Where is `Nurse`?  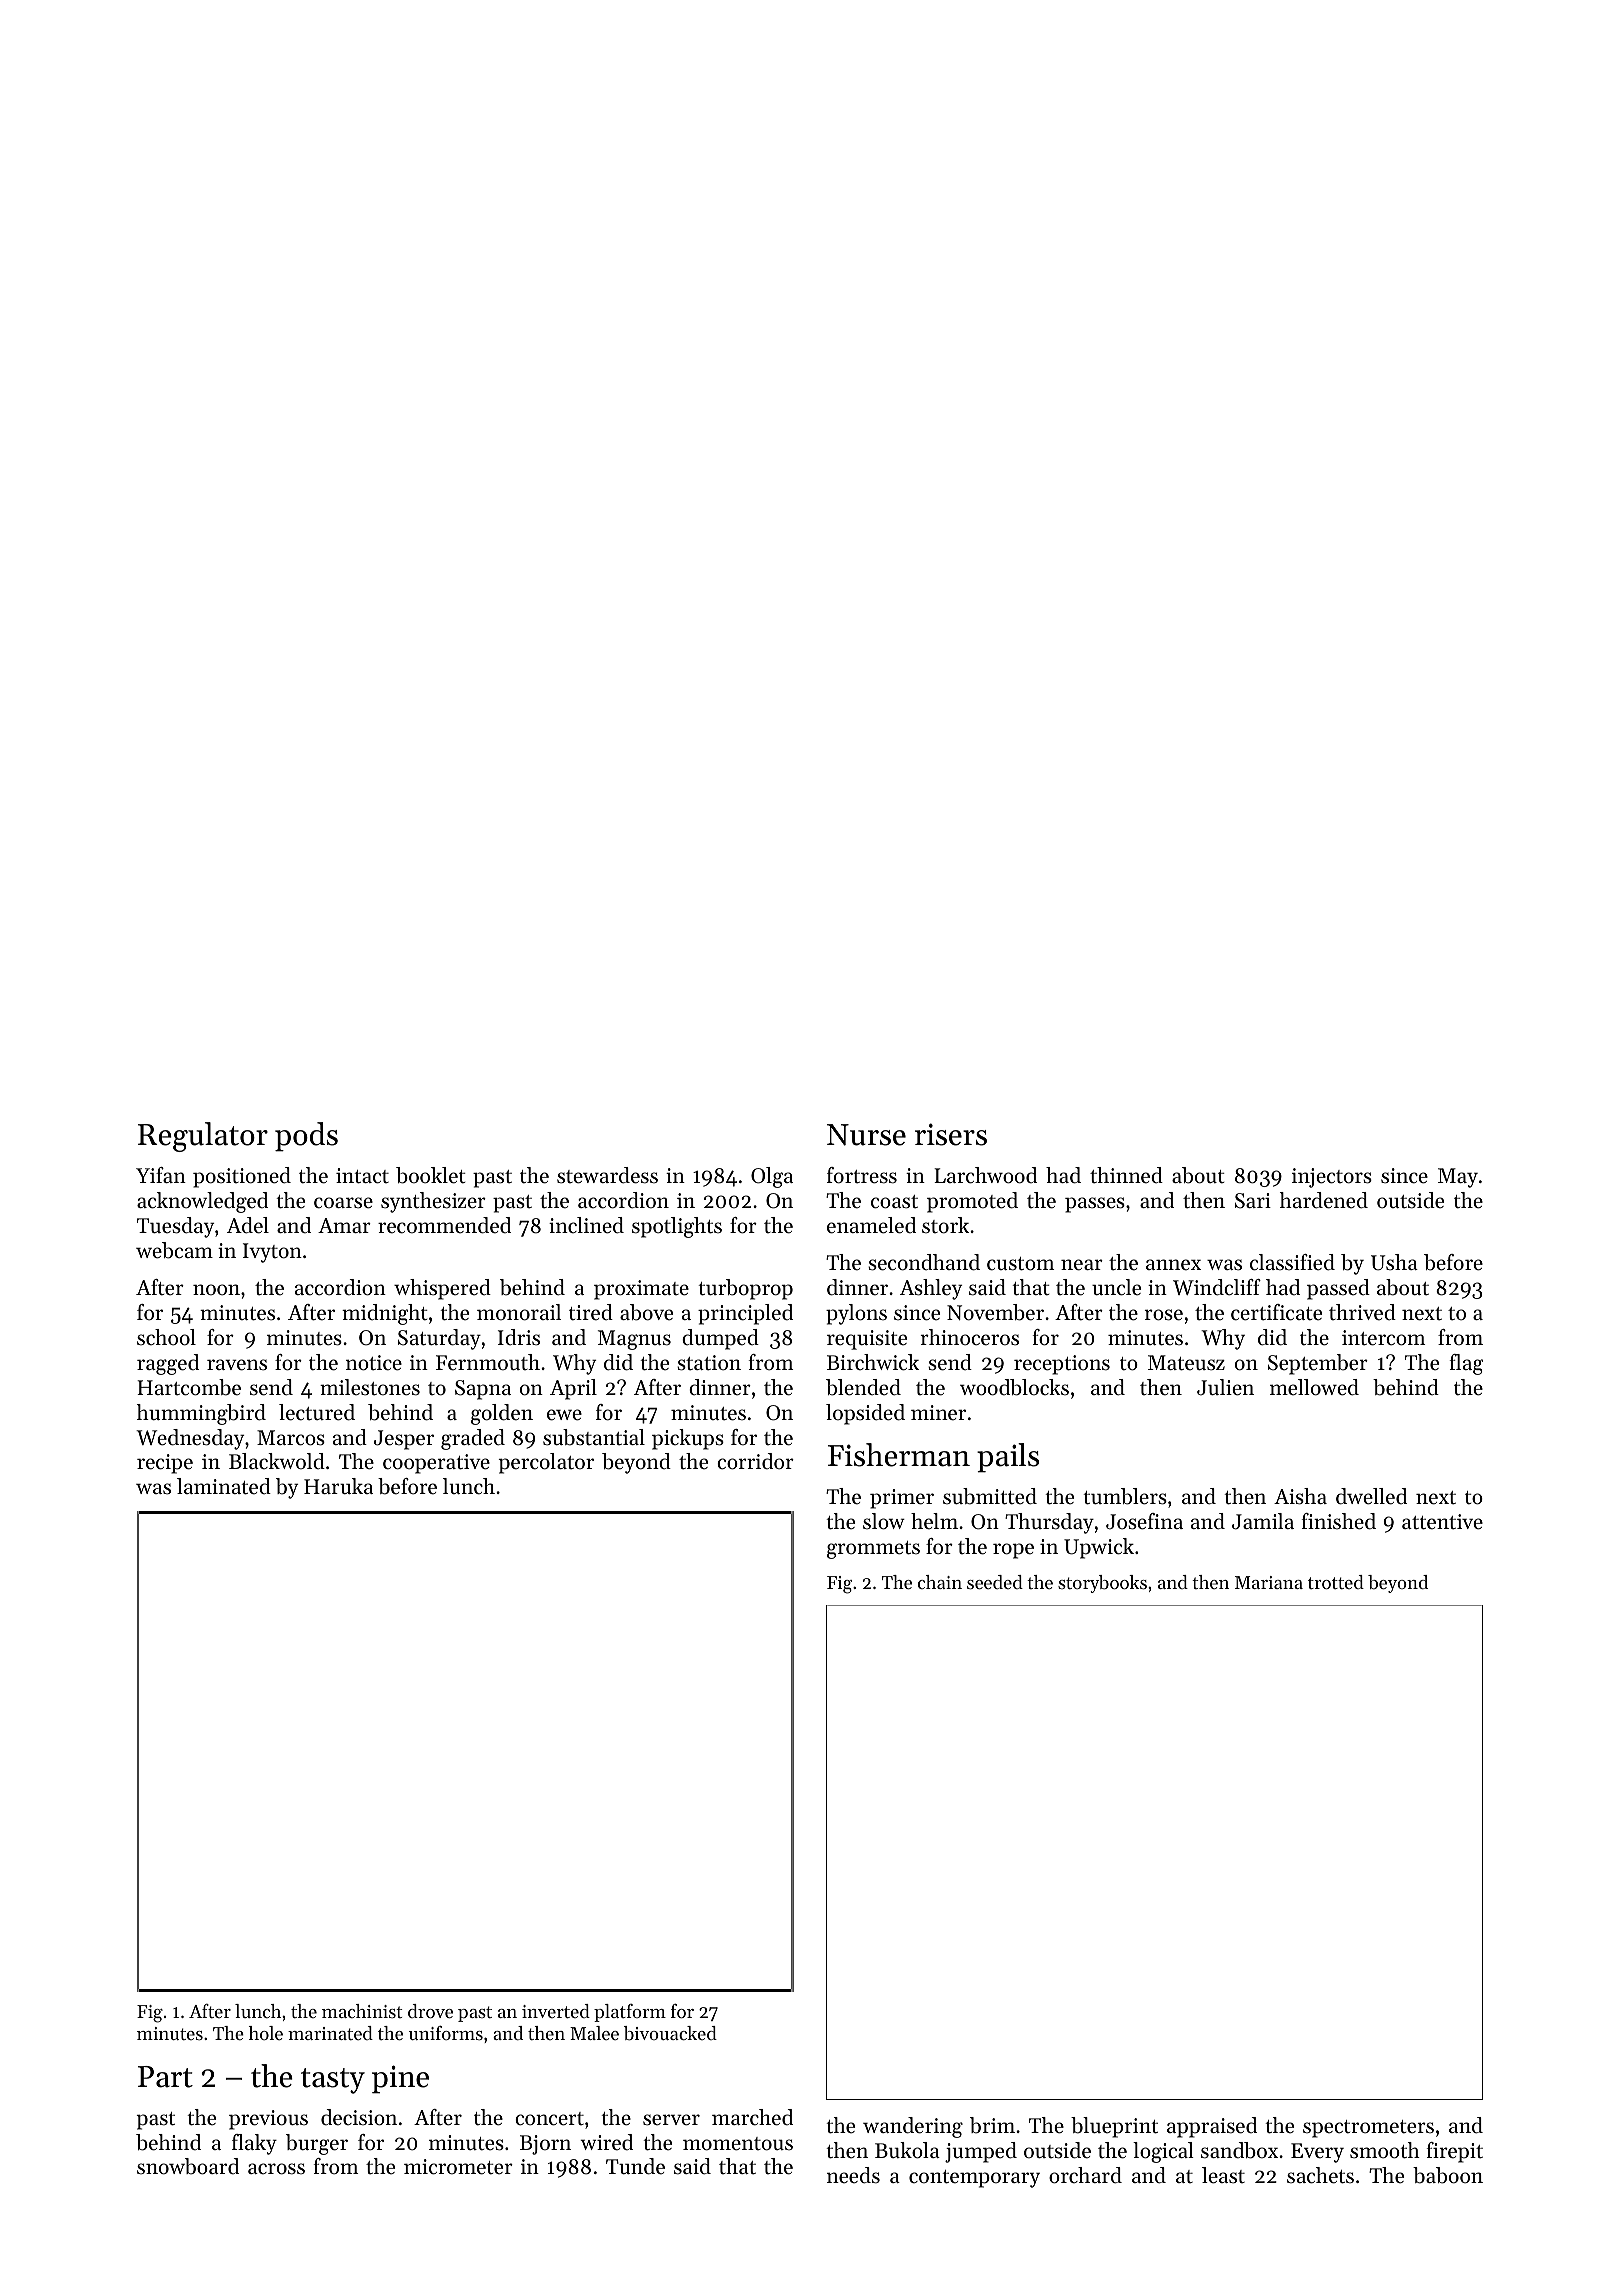
Nurse is located at coordinates (866, 1135).
